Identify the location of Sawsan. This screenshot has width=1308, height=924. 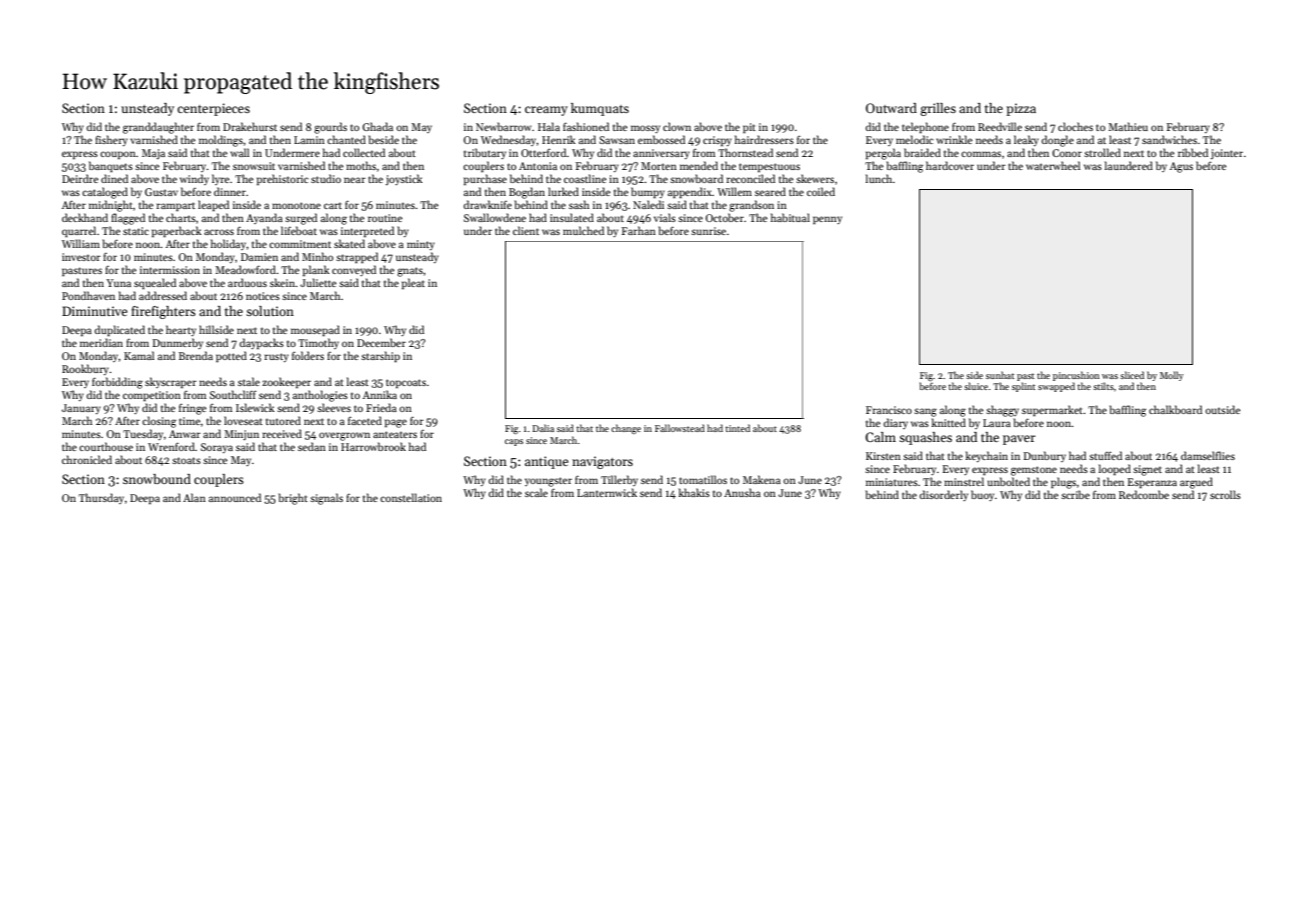
(617, 140).
